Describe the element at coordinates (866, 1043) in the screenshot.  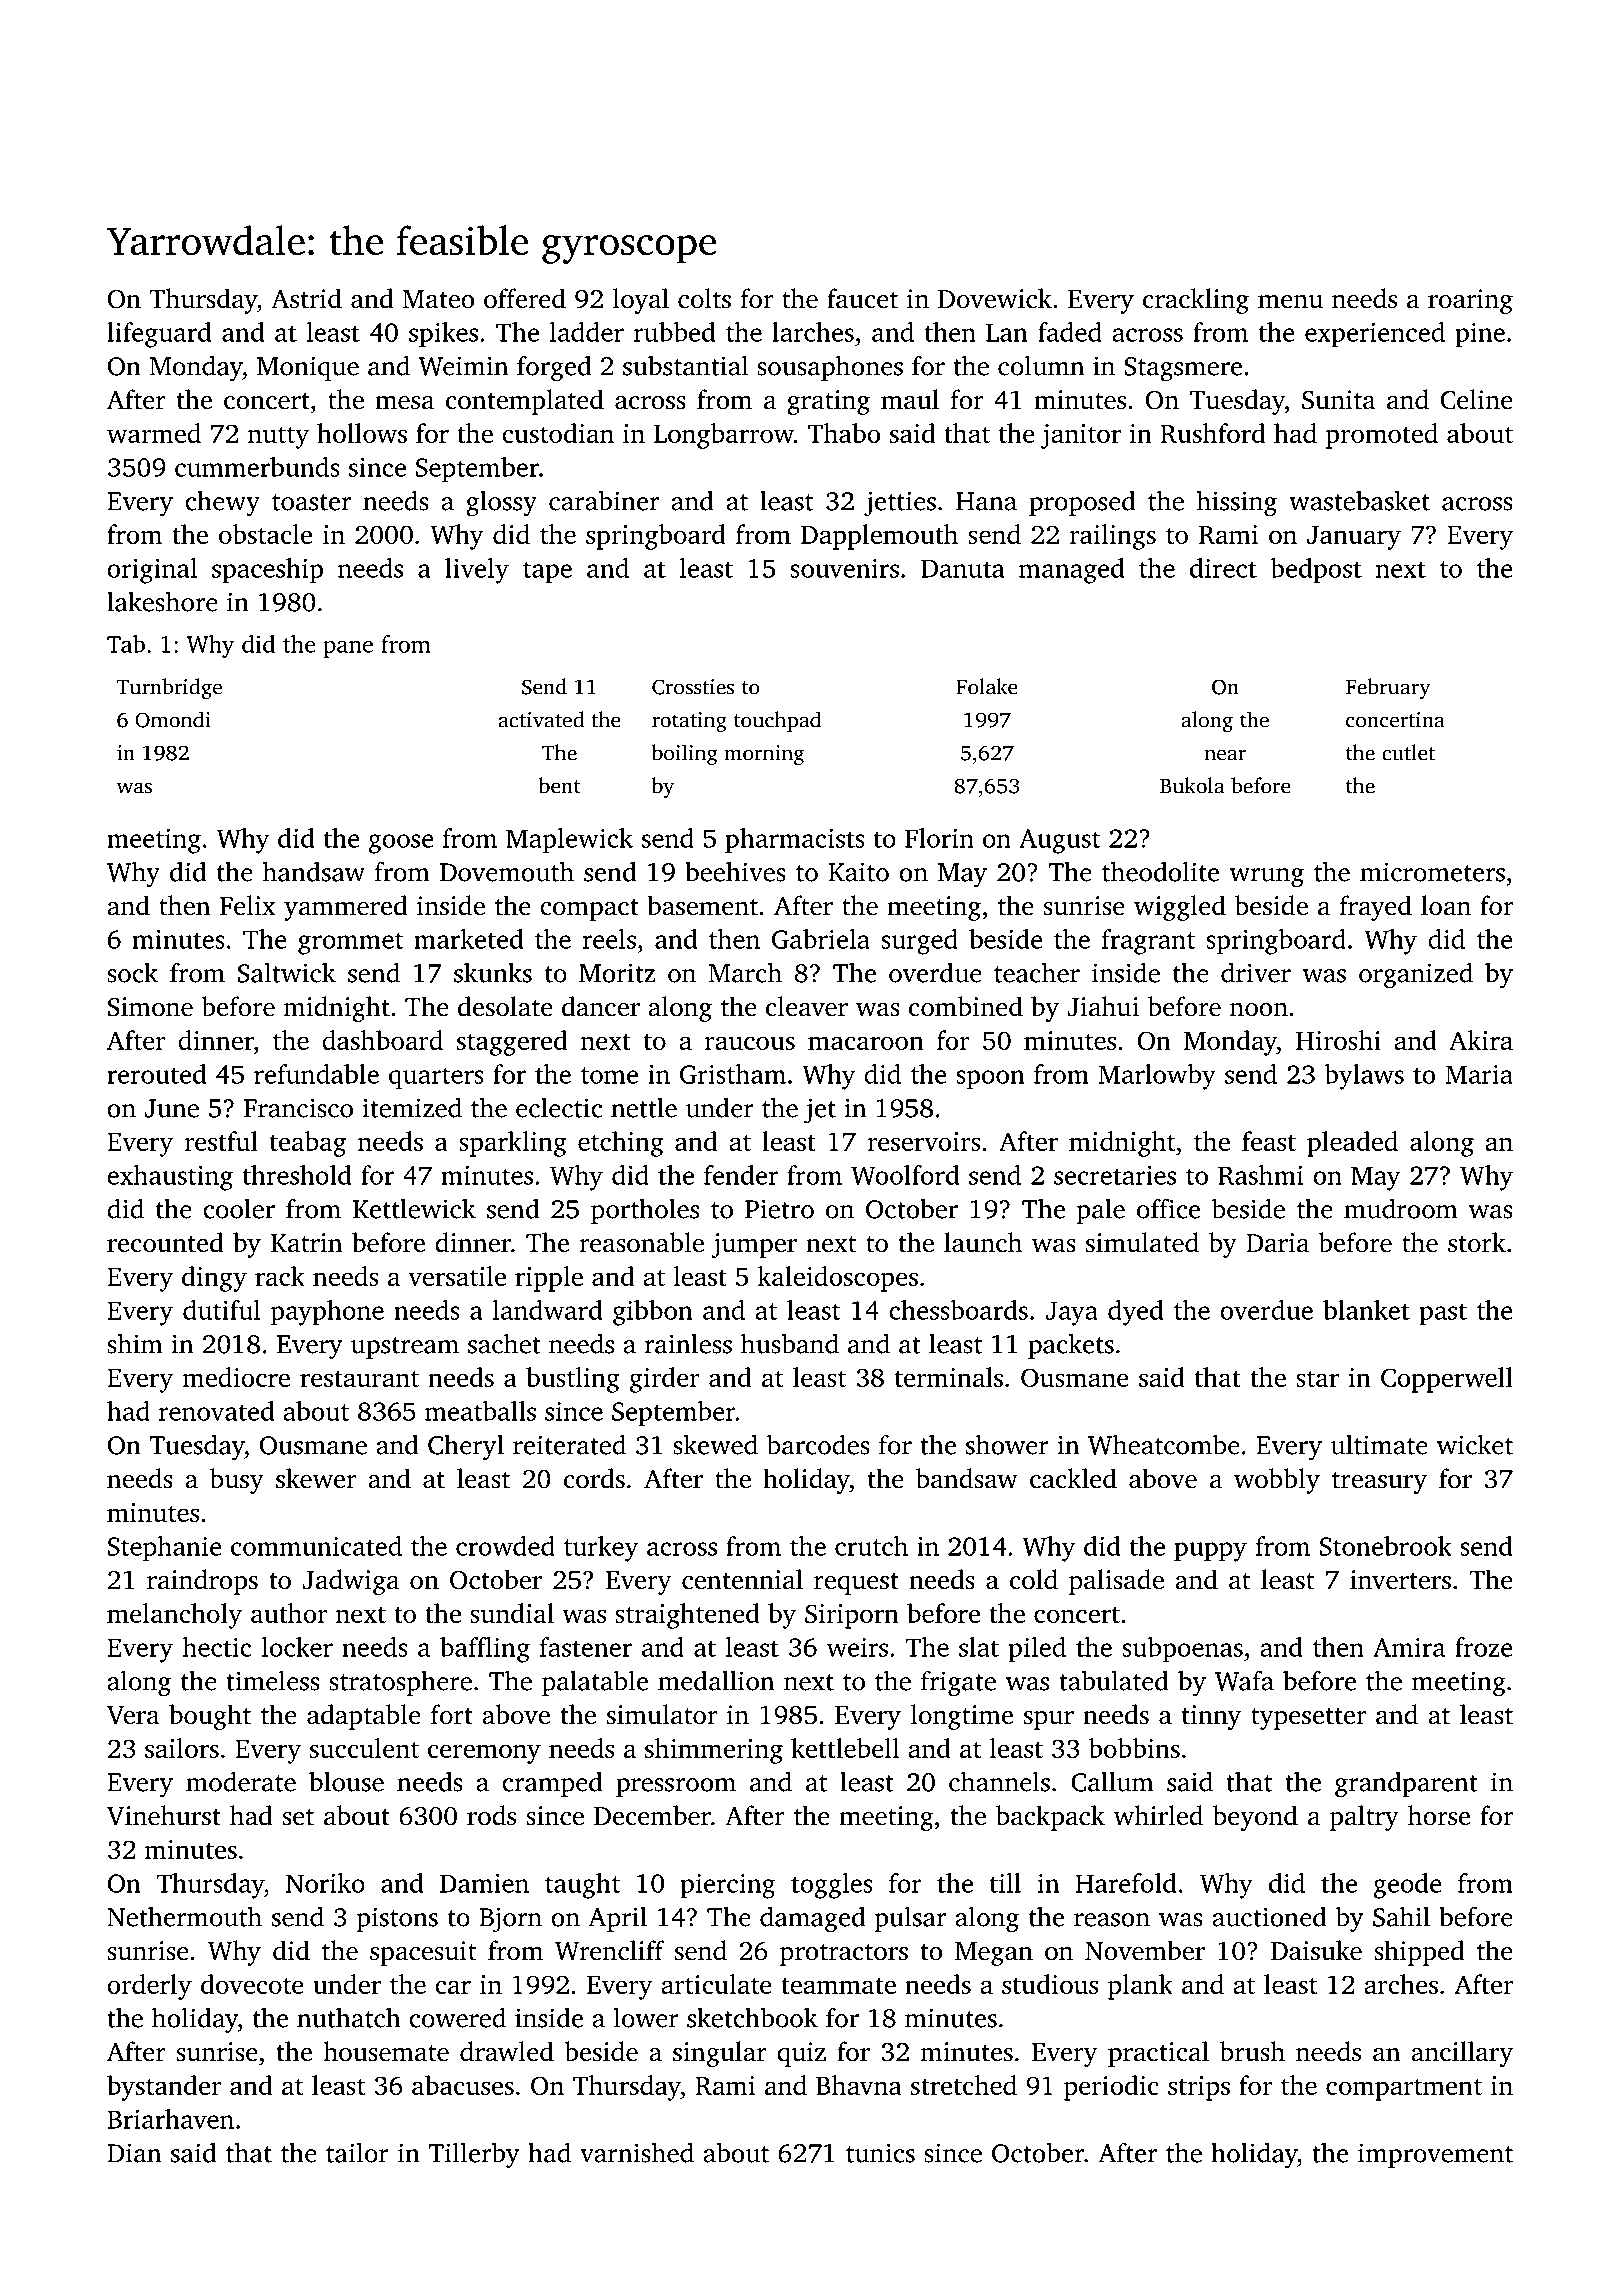
I see `macaroon` at that location.
